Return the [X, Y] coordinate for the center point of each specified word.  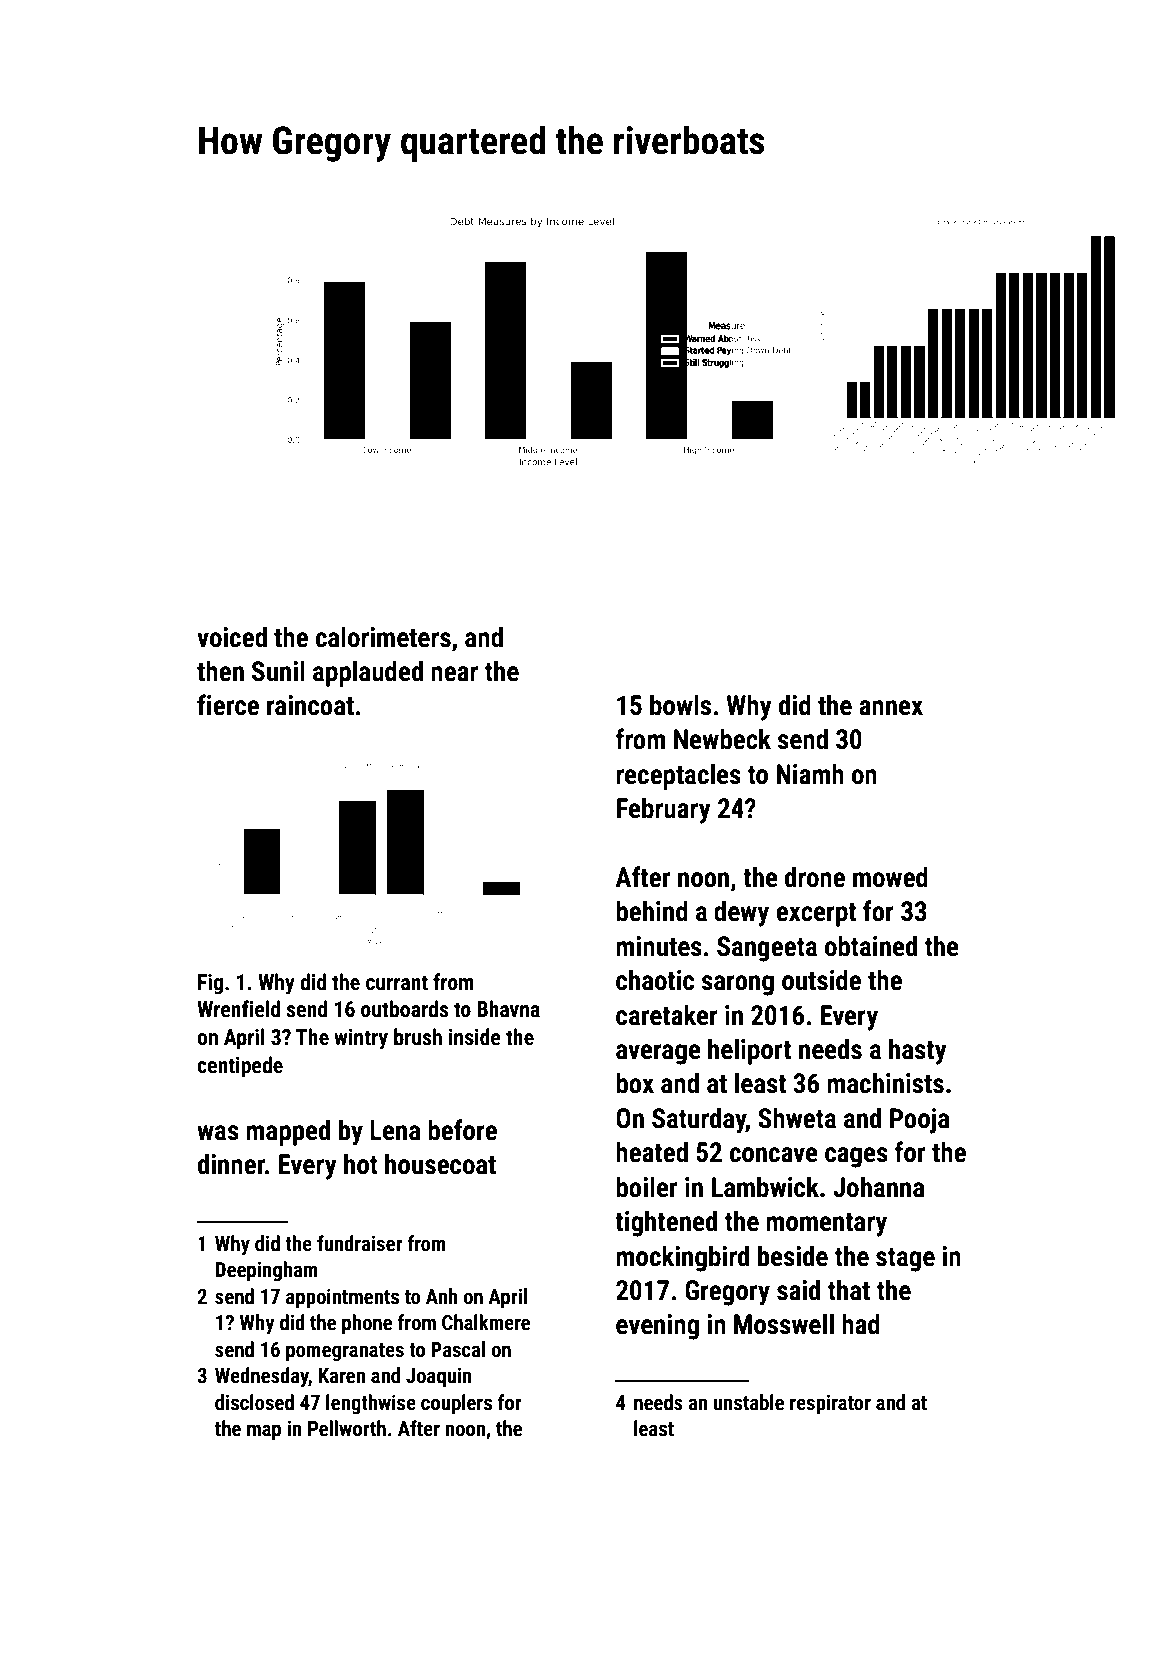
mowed [890, 877]
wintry [361, 1039]
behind [652, 911]
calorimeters [383, 637]
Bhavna [508, 1008]
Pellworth [347, 1428]
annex [891, 708]
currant [397, 982]
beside [793, 1256]
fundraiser [360, 1243]
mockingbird [682, 1258]
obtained [871, 946]
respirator [830, 1404]
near [454, 674]
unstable [749, 1402]
